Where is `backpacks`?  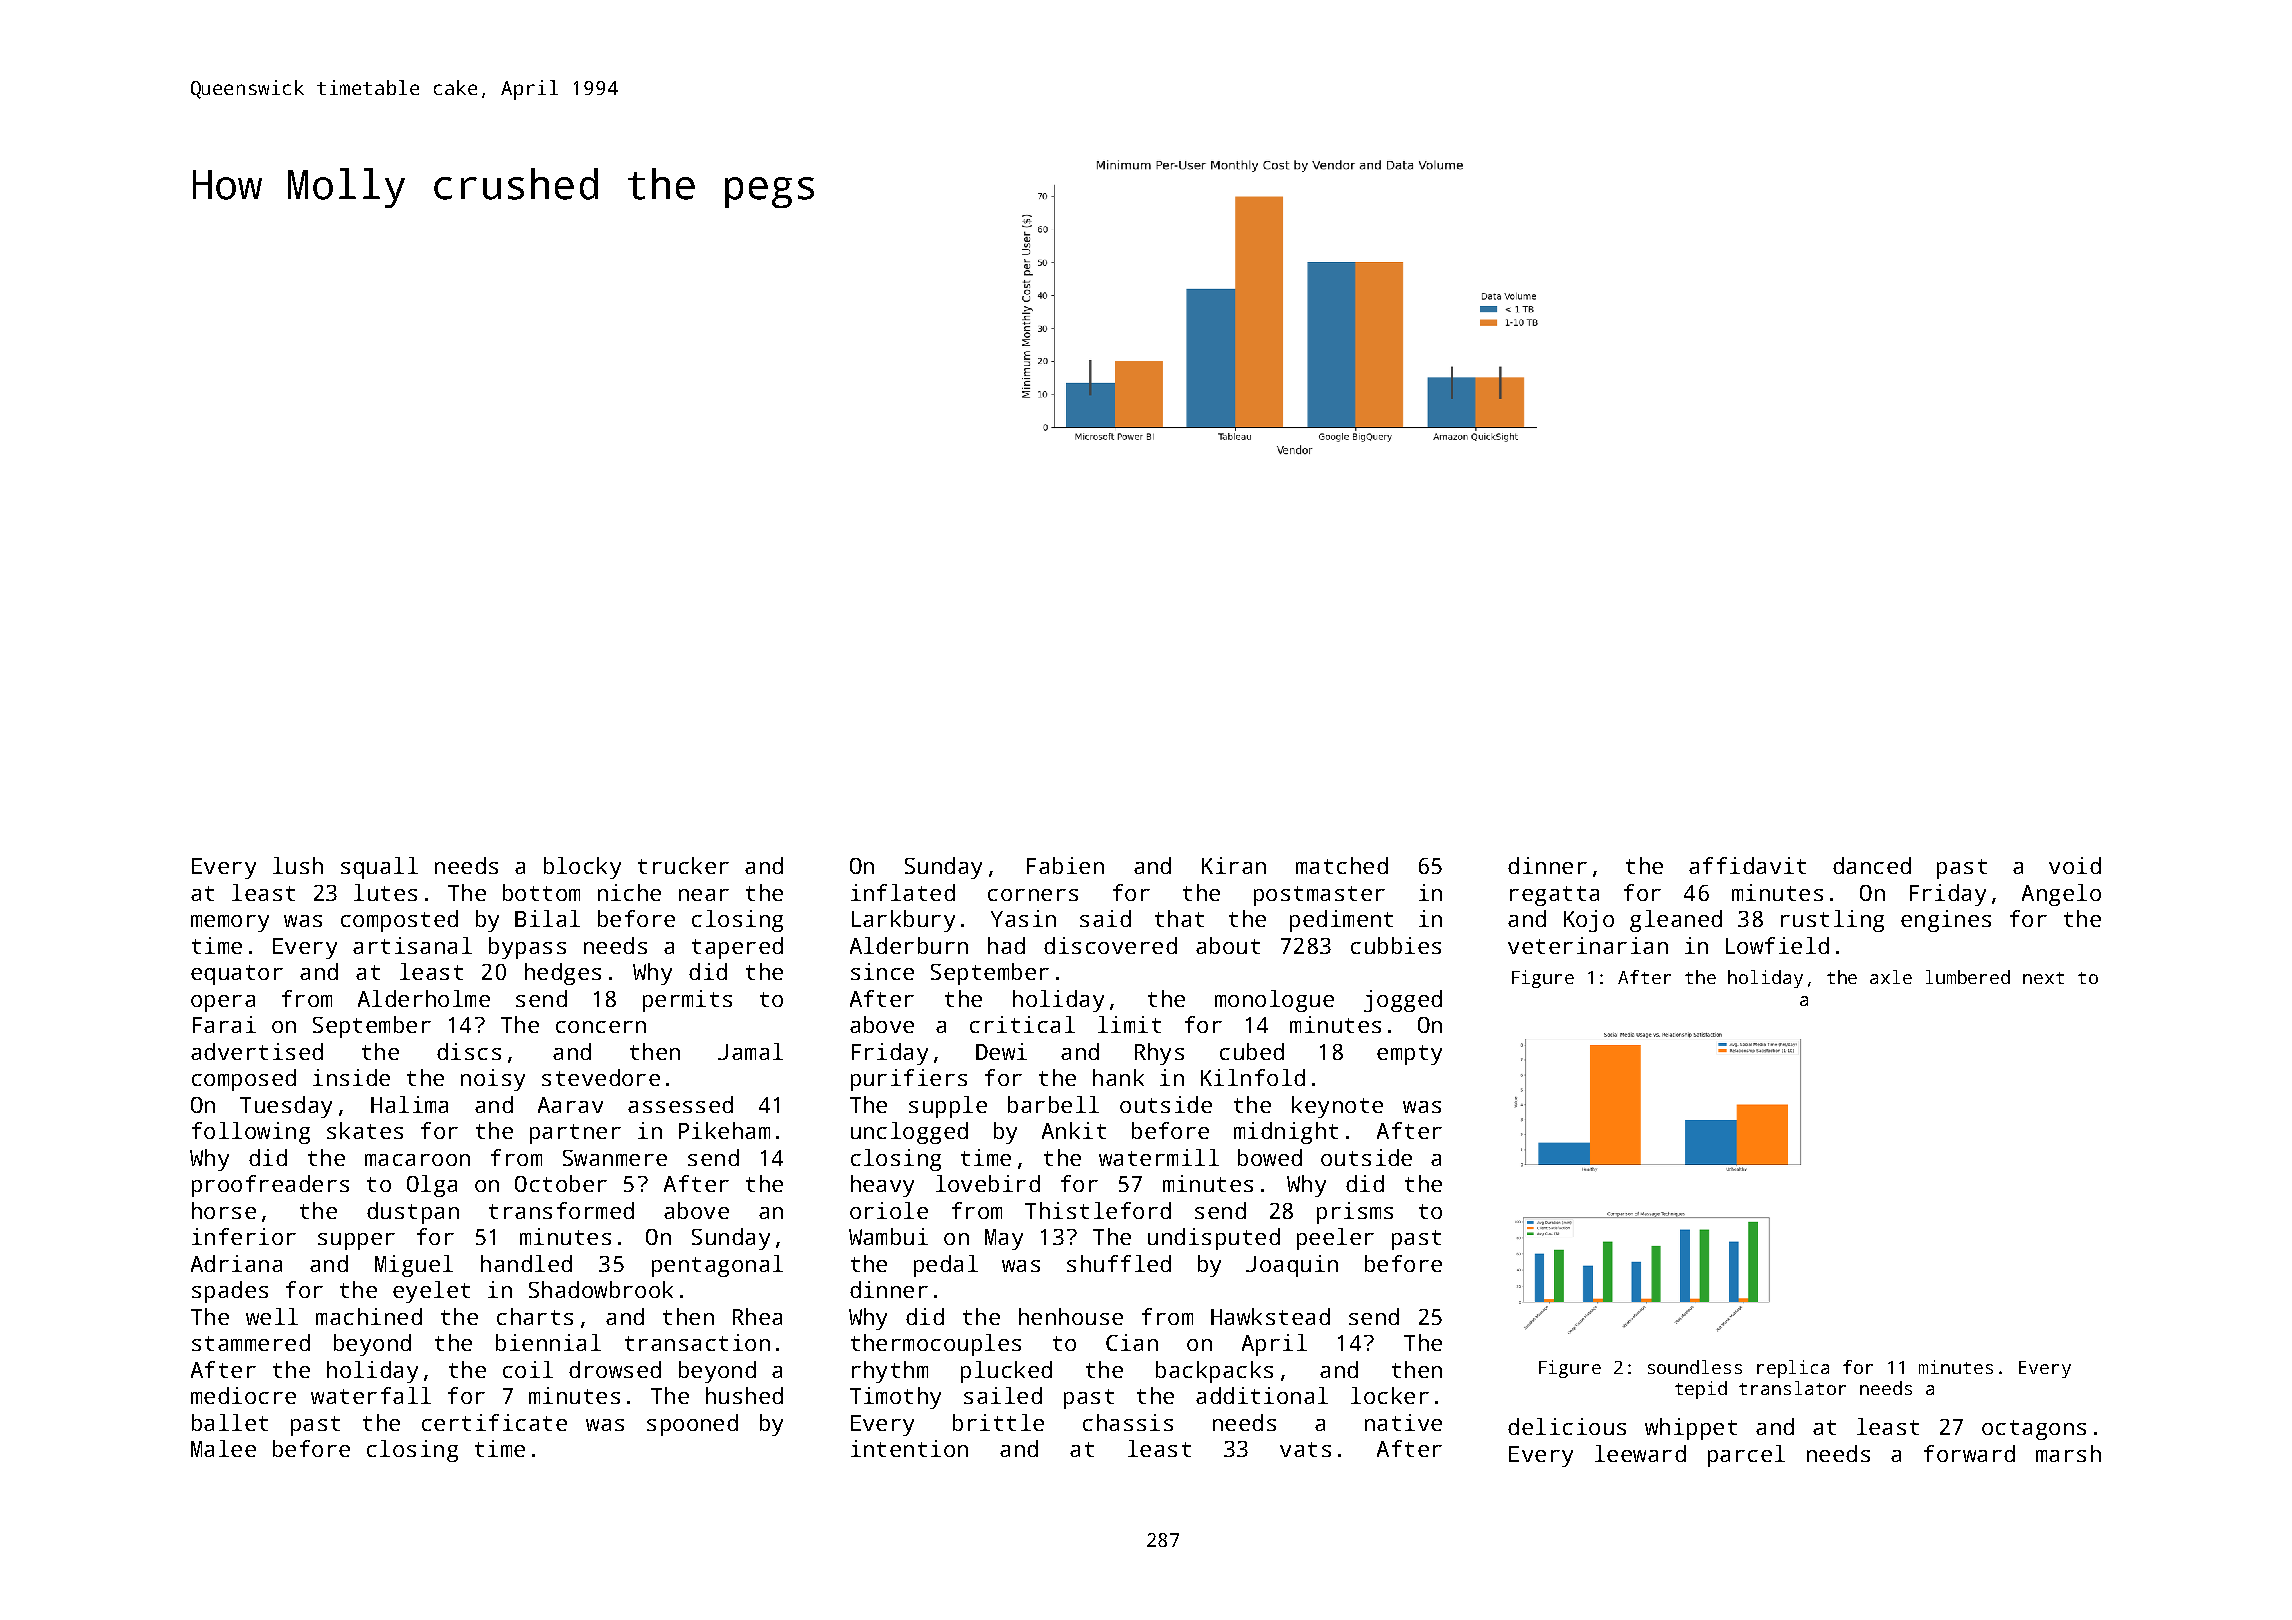
backpacks is located at coordinates (1214, 1372).
